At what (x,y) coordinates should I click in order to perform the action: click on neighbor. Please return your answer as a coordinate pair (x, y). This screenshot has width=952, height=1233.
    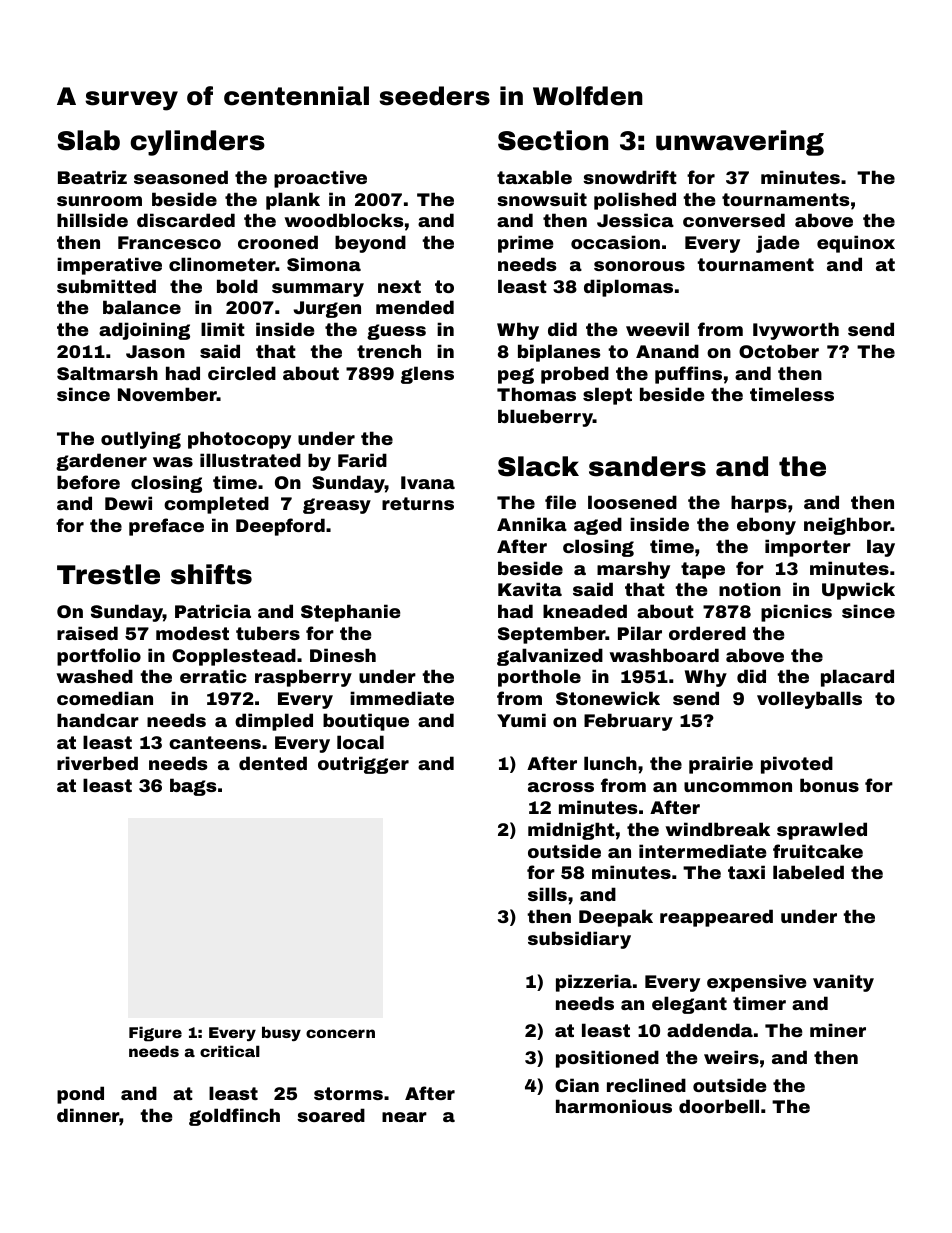
    Looking at the image, I should click on (847, 526).
